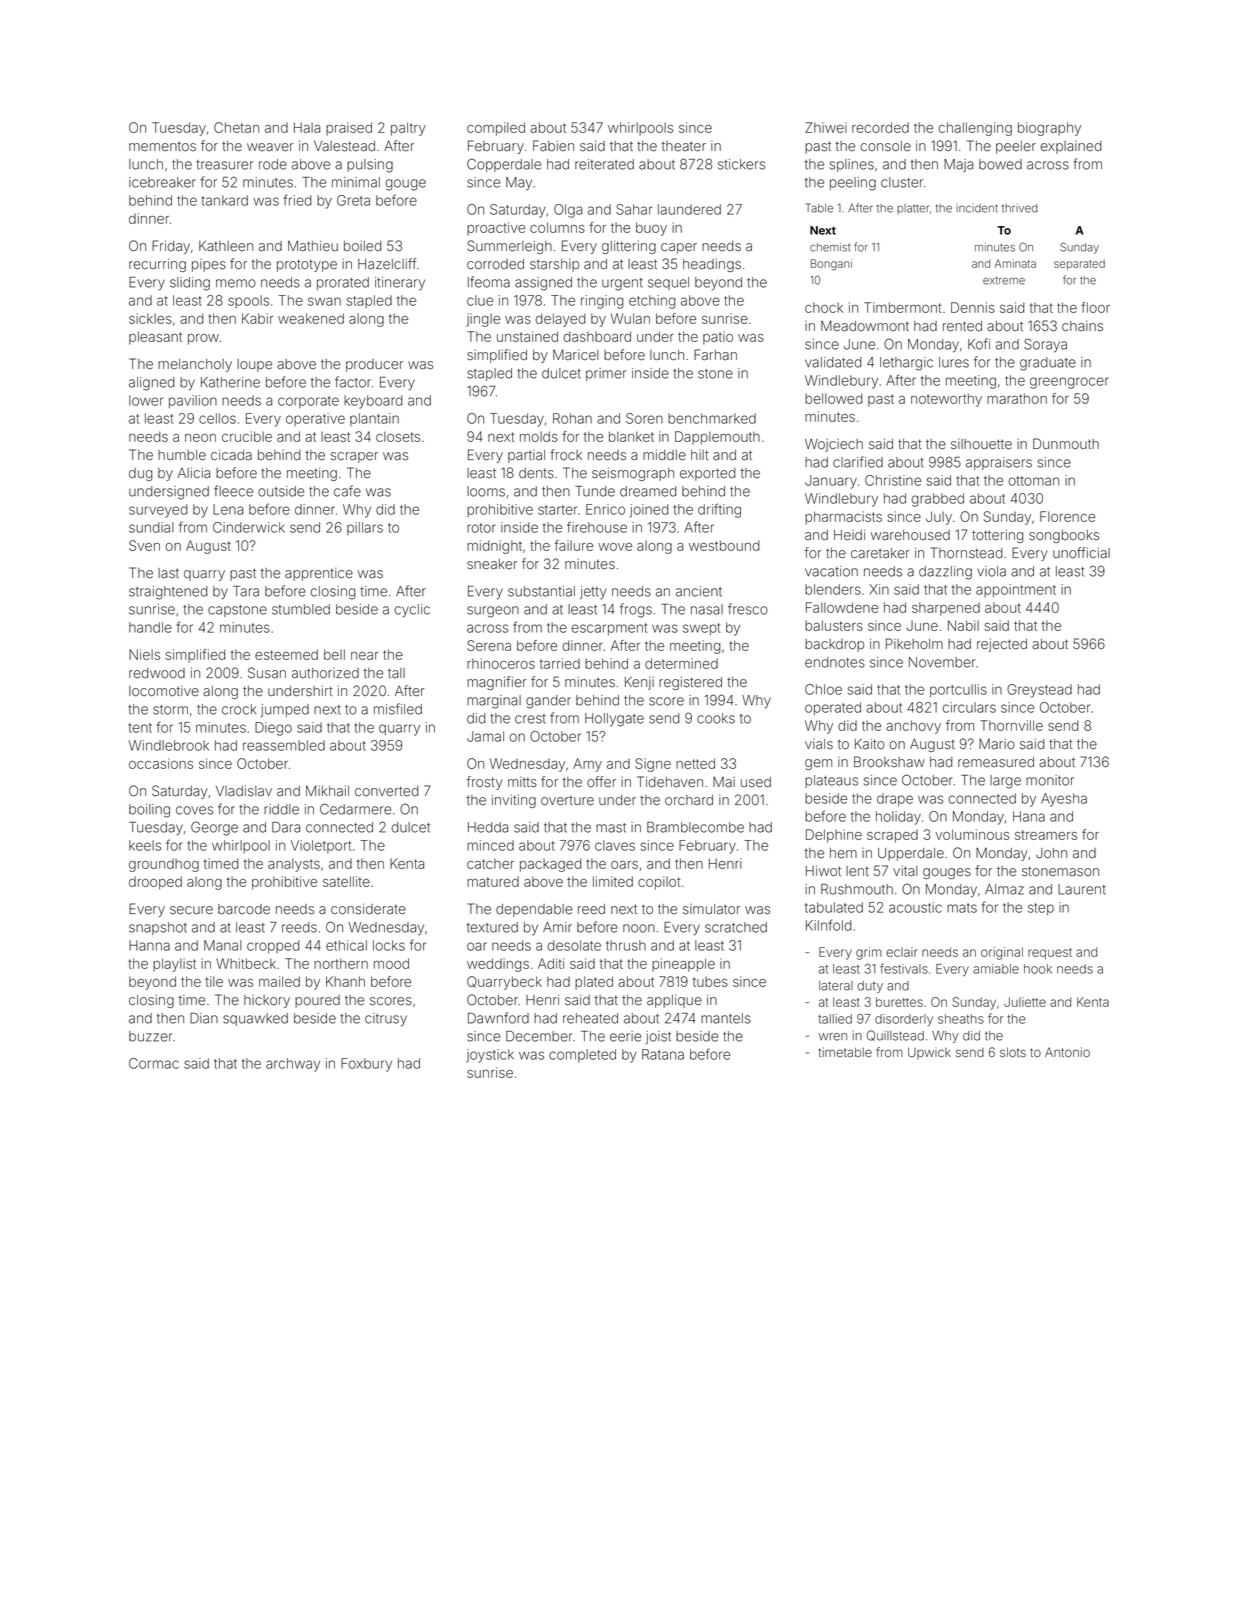 This page has width=1241, height=1606. What do you see at coordinates (981, 444) in the page?
I see `silhouette` at bounding box center [981, 444].
